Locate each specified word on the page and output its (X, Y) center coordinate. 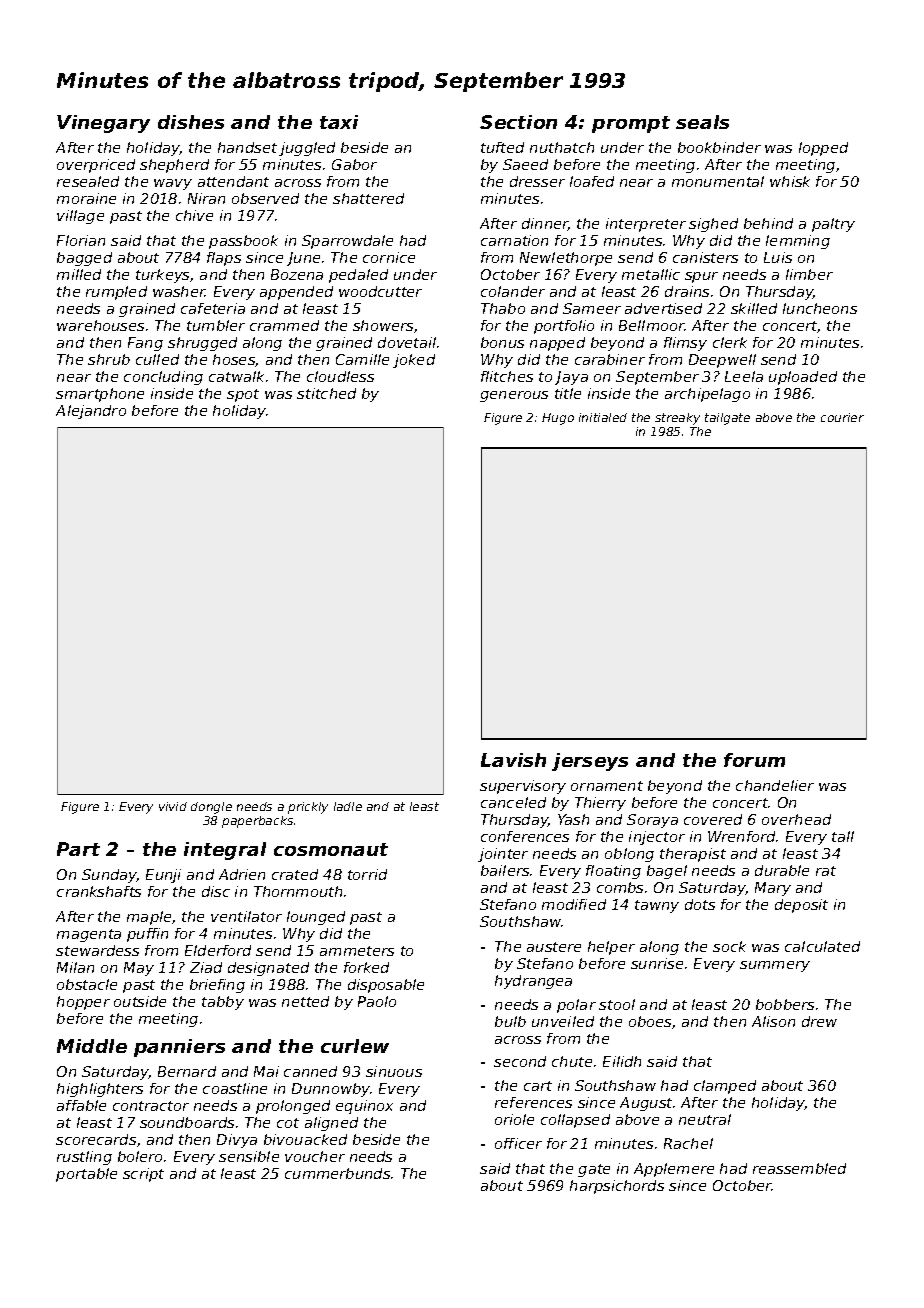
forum (754, 760)
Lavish (513, 760)
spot (243, 395)
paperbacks (257, 822)
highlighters (100, 1090)
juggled (307, 149)
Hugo (558, 419)
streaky (677, 419)
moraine (86, 198)
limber (809, 274)
